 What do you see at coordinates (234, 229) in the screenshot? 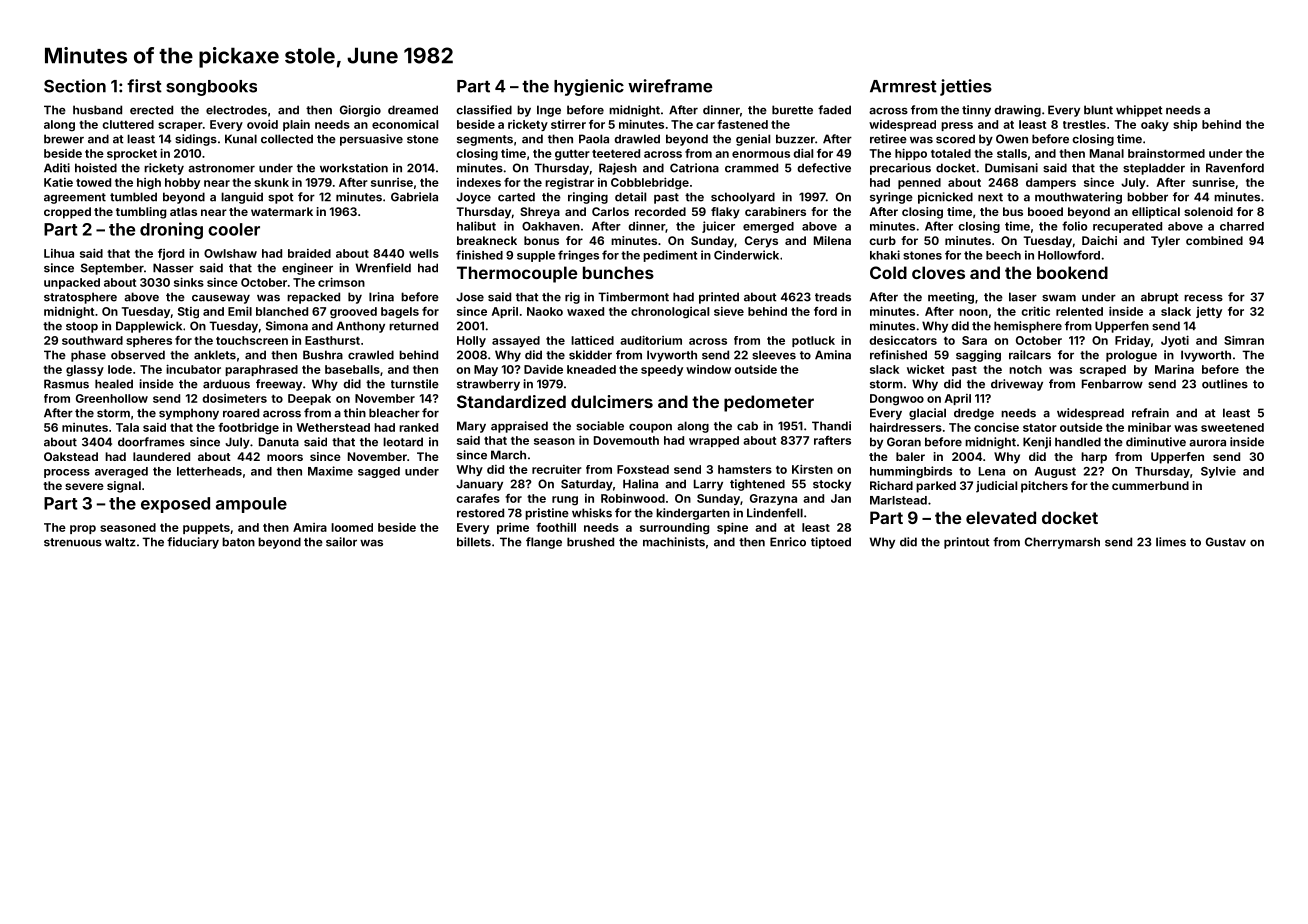
I see `cooler` at bounding box center [234, 229].
